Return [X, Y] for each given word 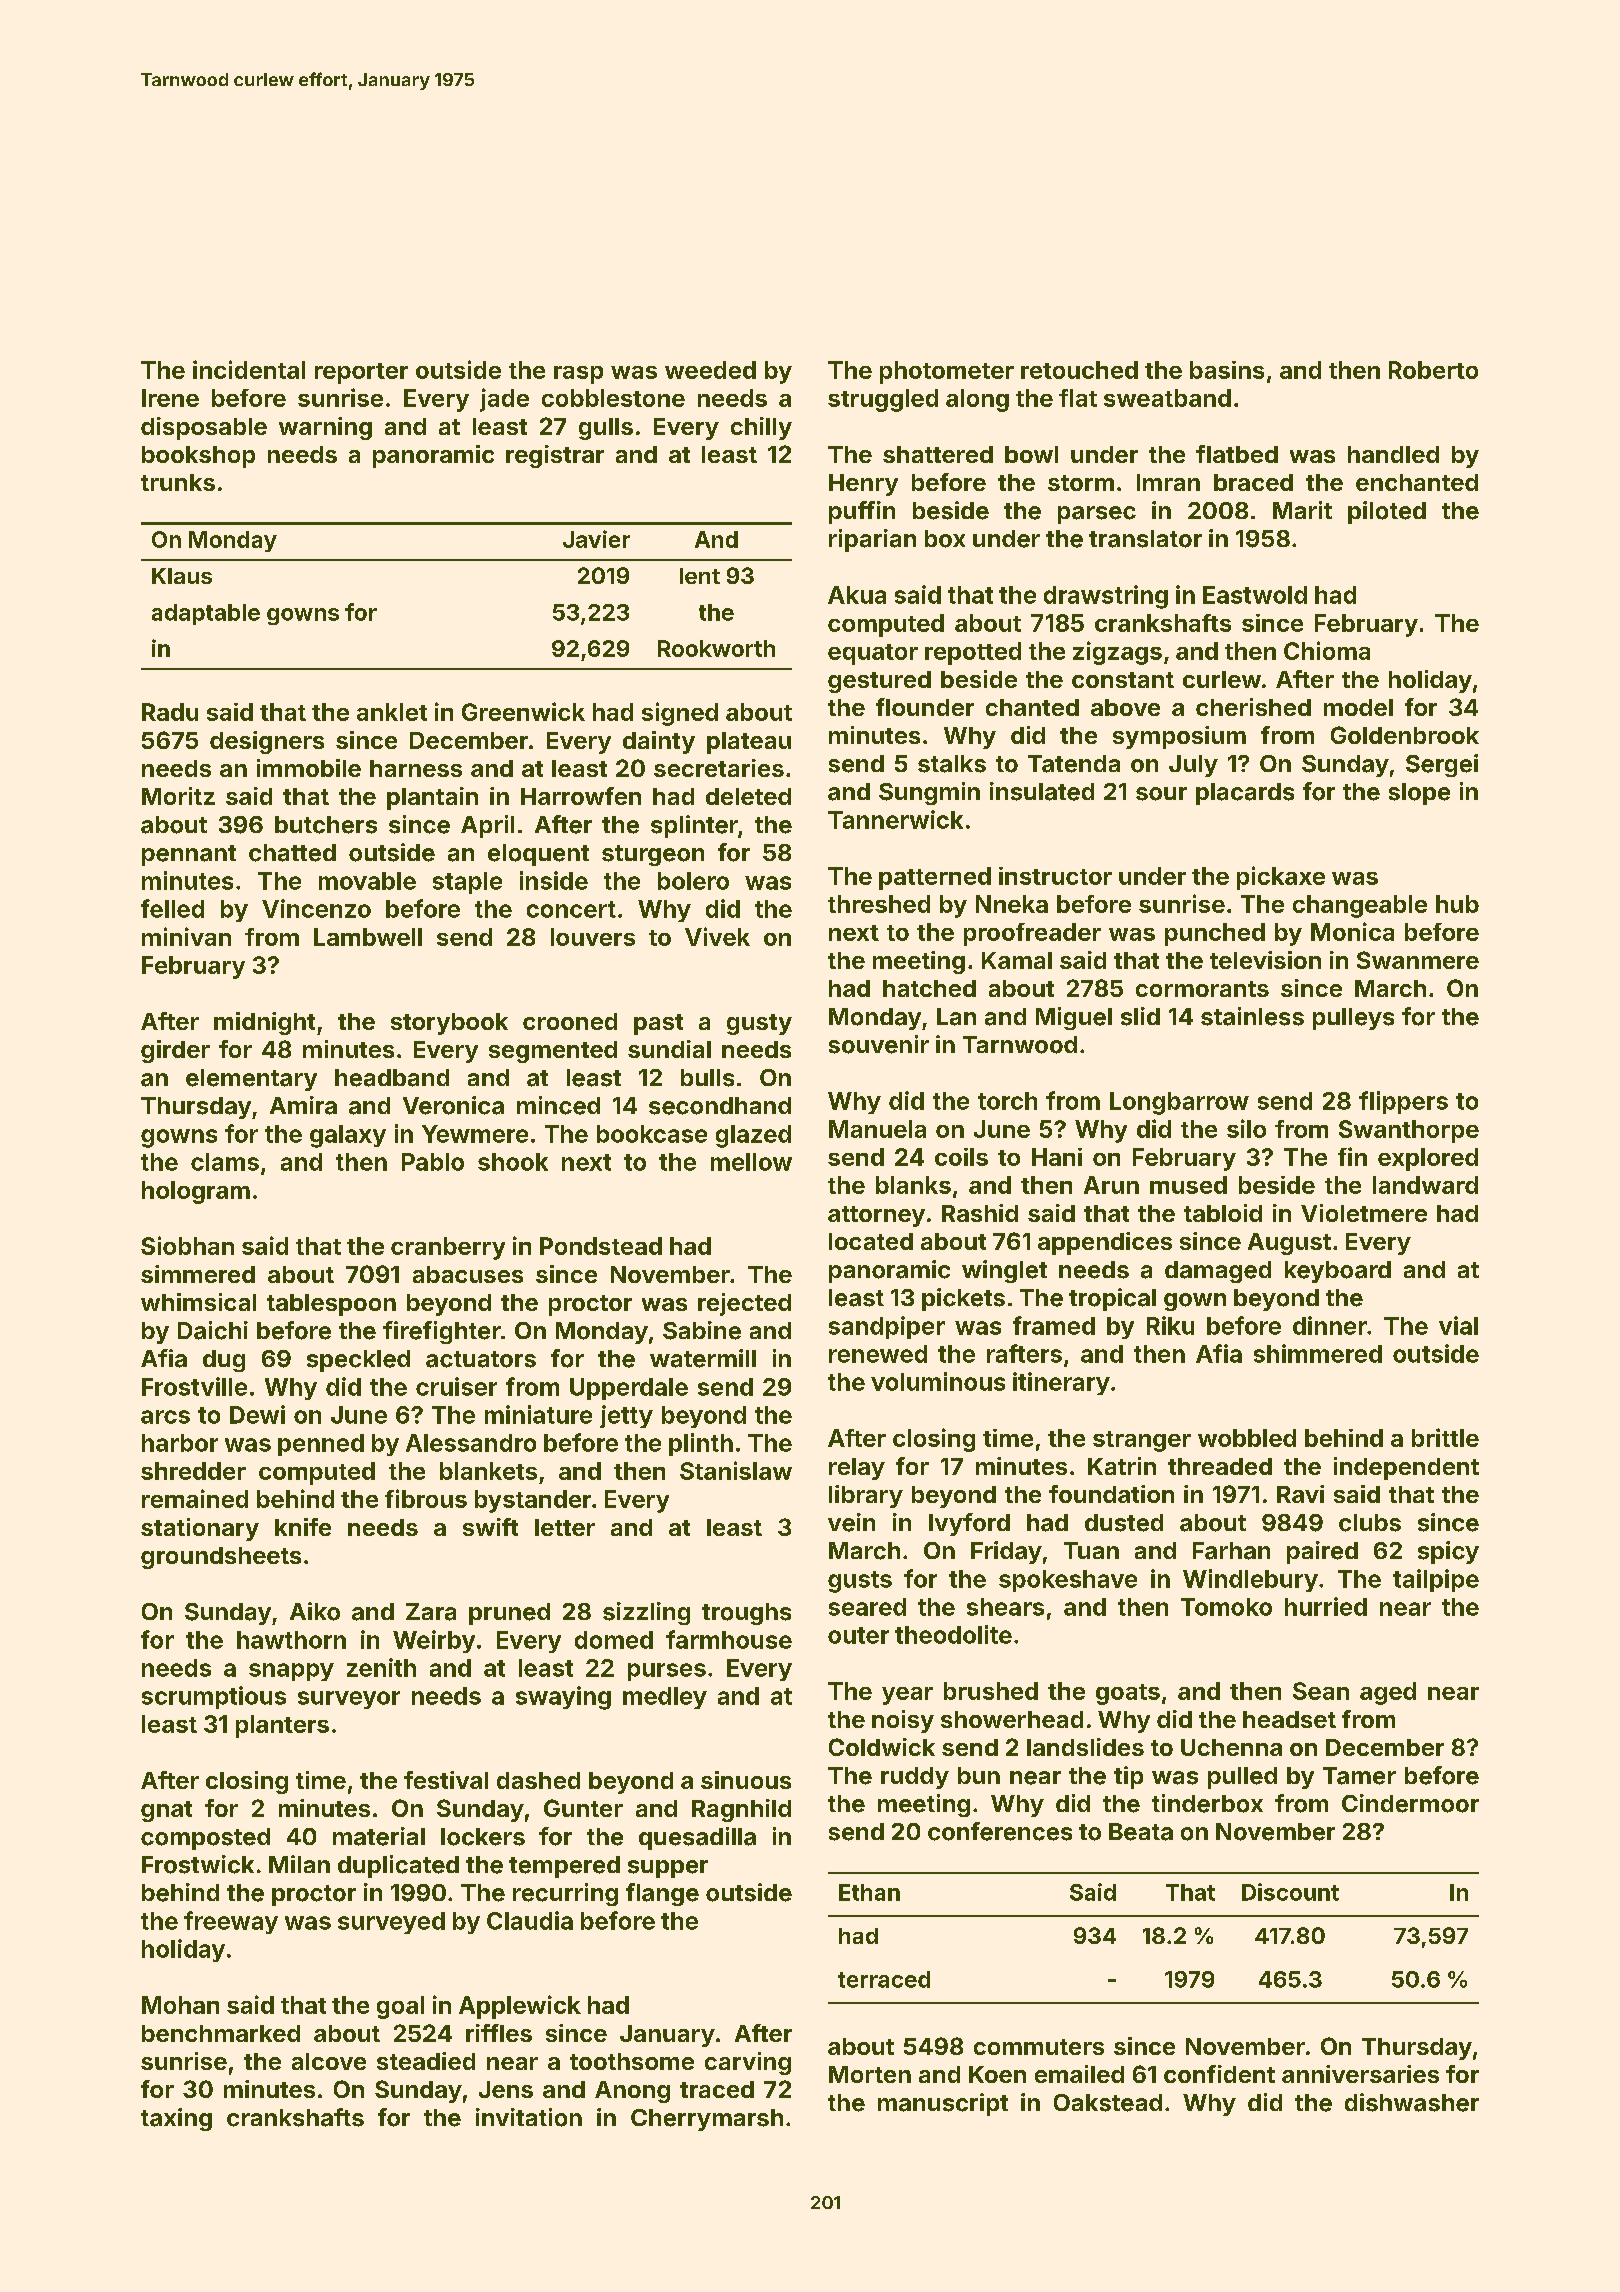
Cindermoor [1410, 1803]
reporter [361, 373]
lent [700, 576]
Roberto [1433, 370]
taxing [176, 2119]
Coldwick [882, 1747]
